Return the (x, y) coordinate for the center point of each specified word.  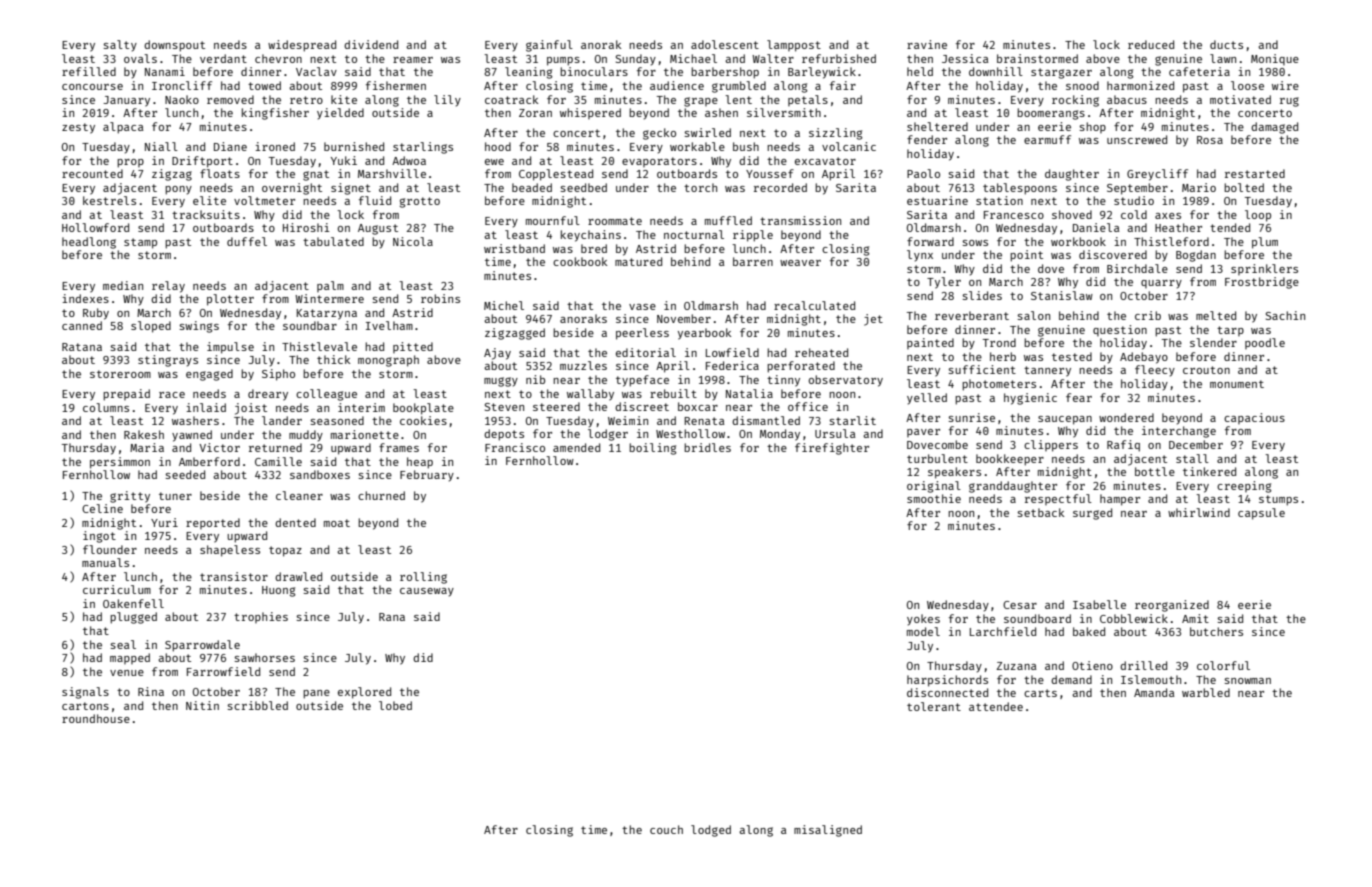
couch (666, 829)
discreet (642, 406)
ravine (927, 44)
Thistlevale (319, 346)
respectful (1058, 499)
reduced (1151, 44)
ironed (275, 146)
